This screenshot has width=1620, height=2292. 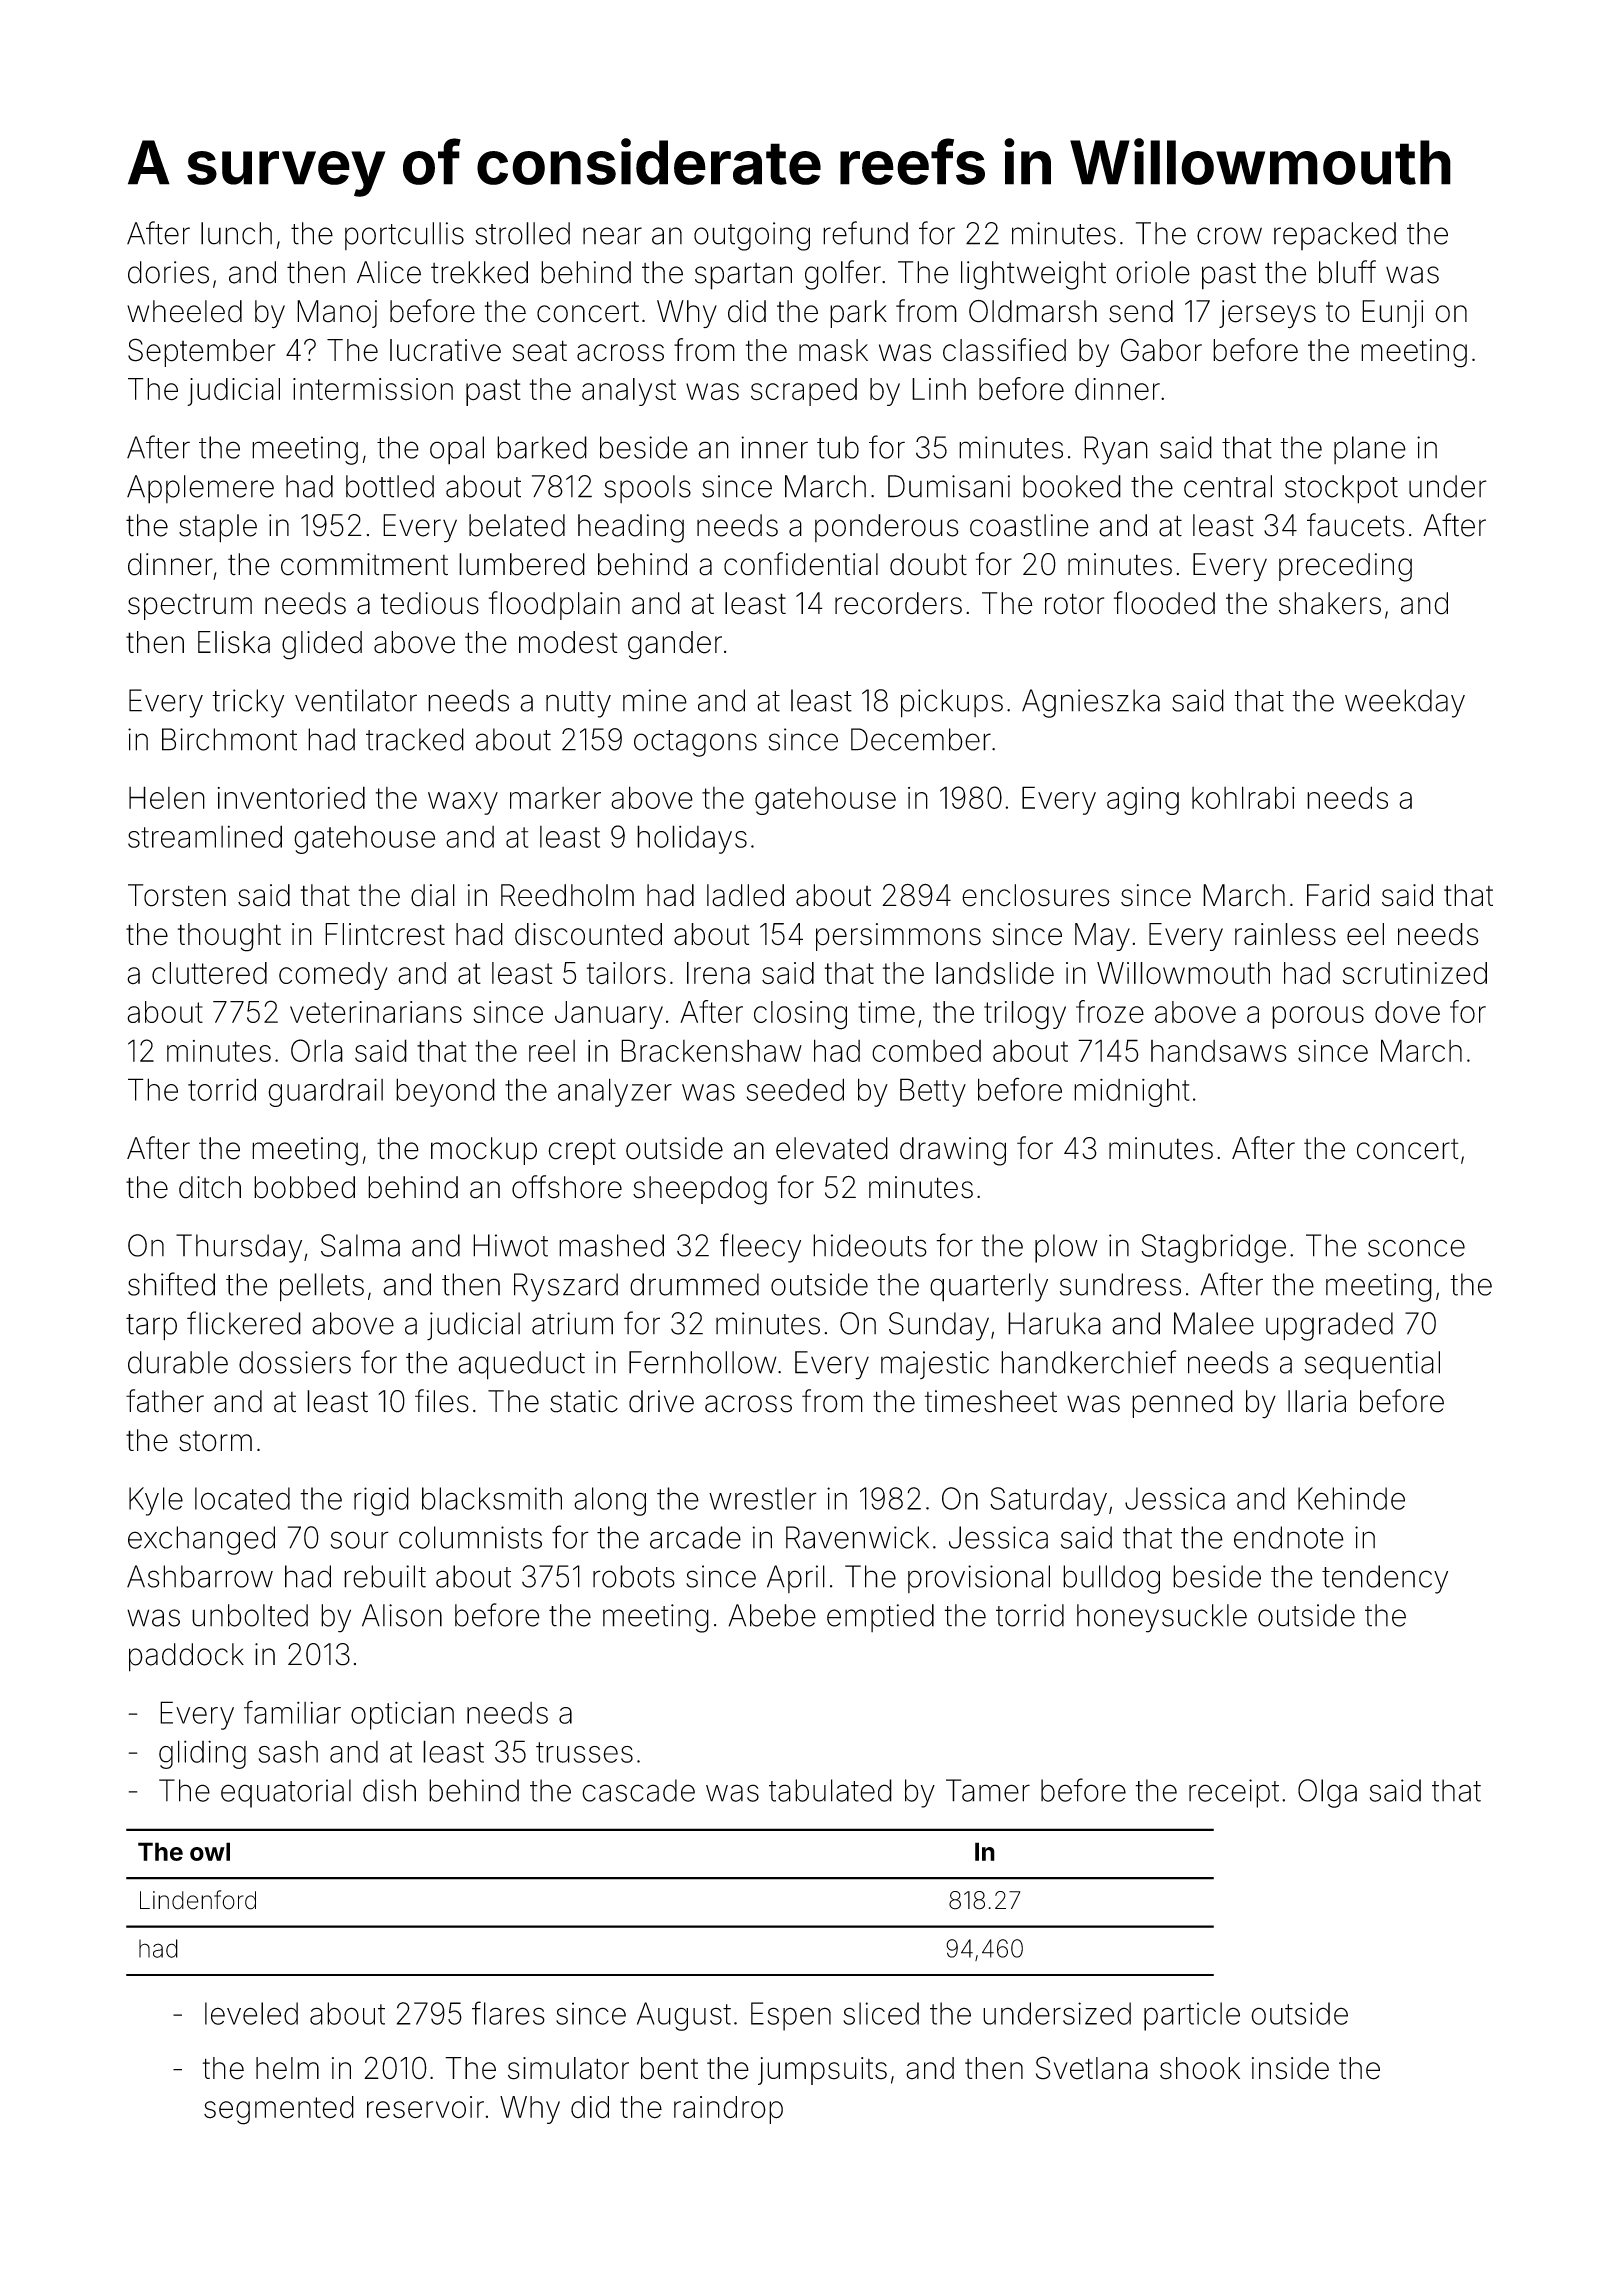 I want to click on raindrop, so click(x=728, y=2110).
